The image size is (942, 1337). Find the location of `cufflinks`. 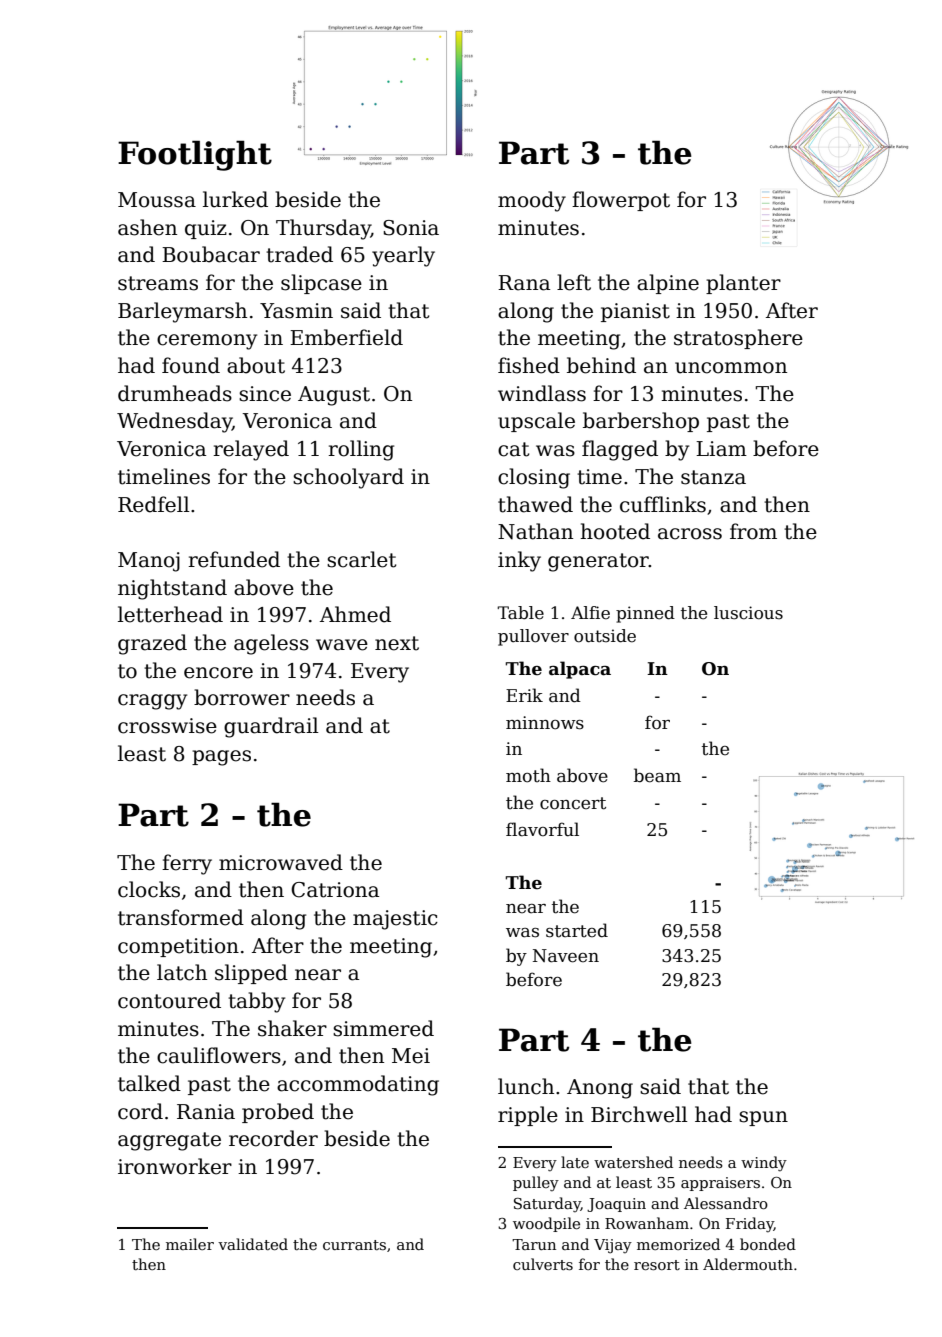

cufflinks is located at coordinates (663, 504).
